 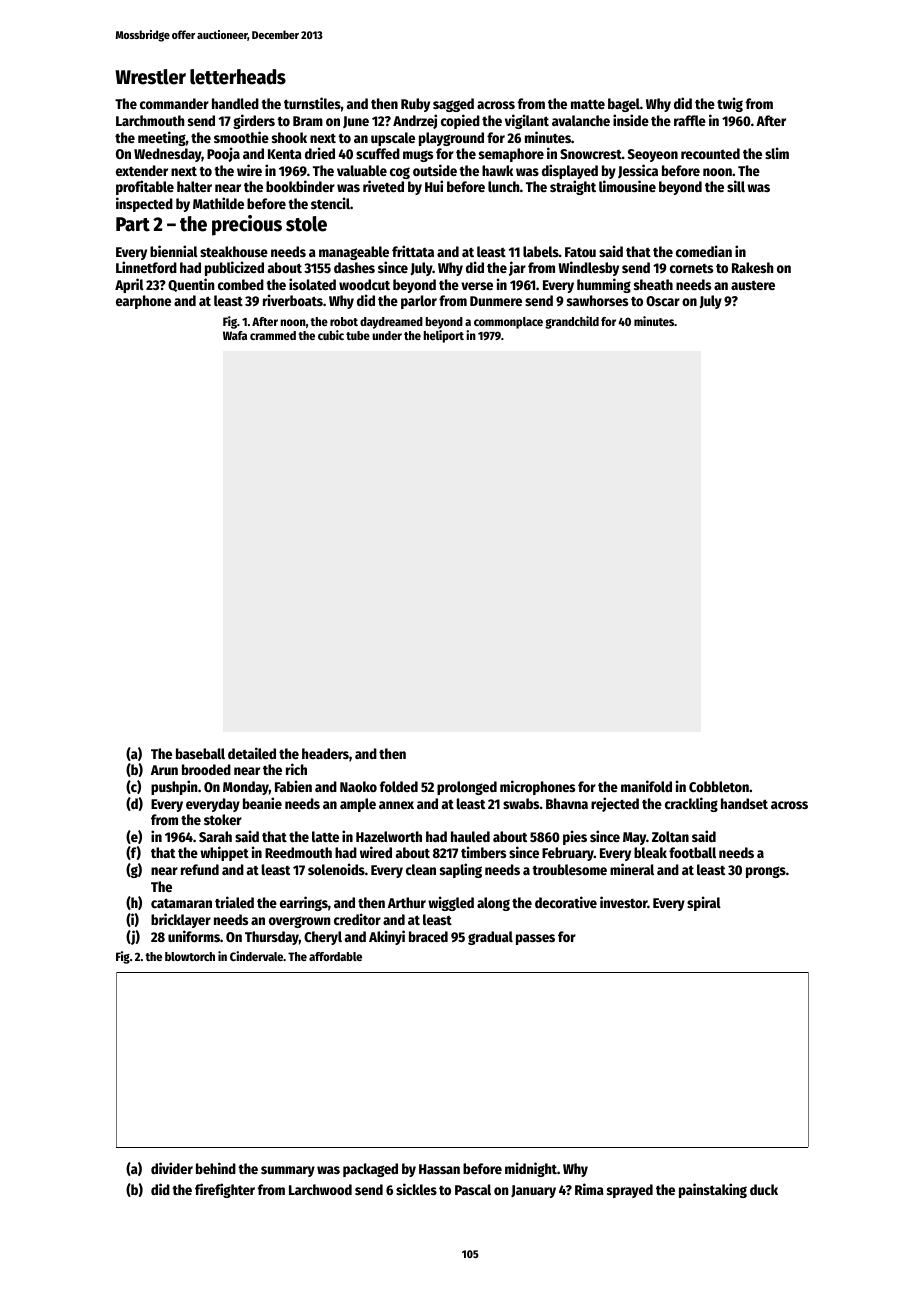 I want to click on twig, so click(x=730, y=104).
